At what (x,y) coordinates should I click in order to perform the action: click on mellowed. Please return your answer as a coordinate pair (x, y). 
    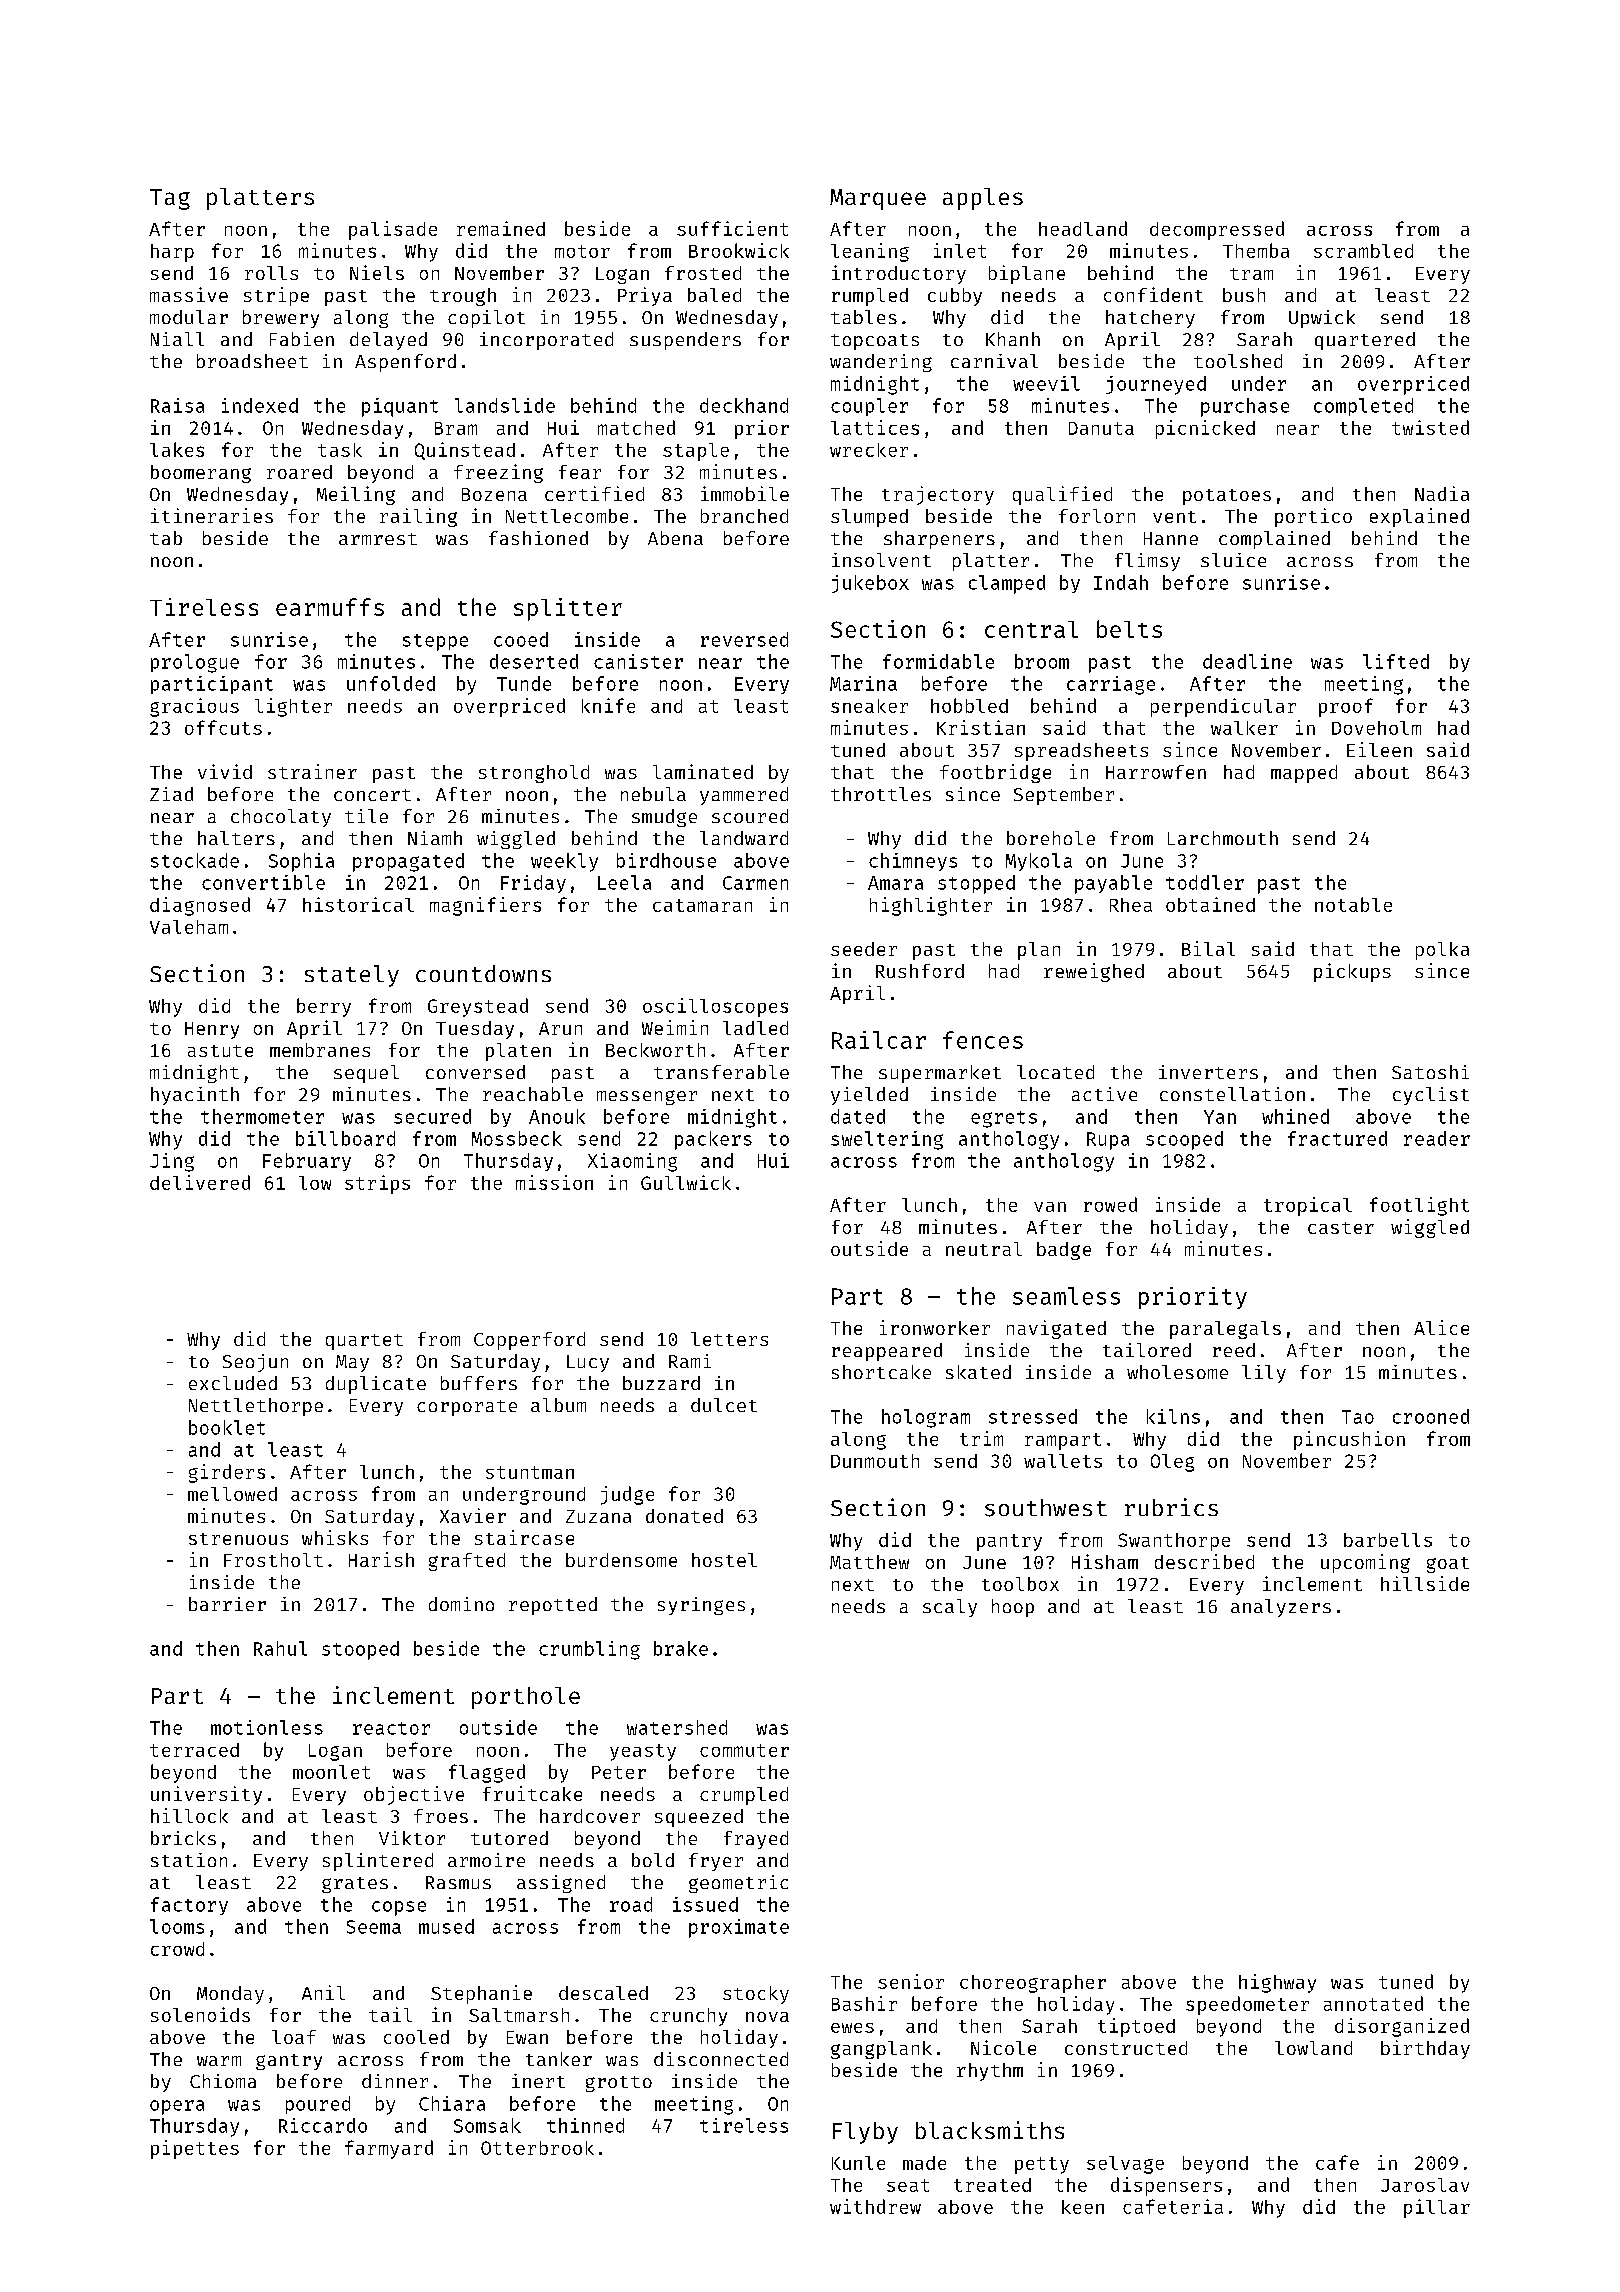
    Looking at the image, I should click on (232, 1494).
